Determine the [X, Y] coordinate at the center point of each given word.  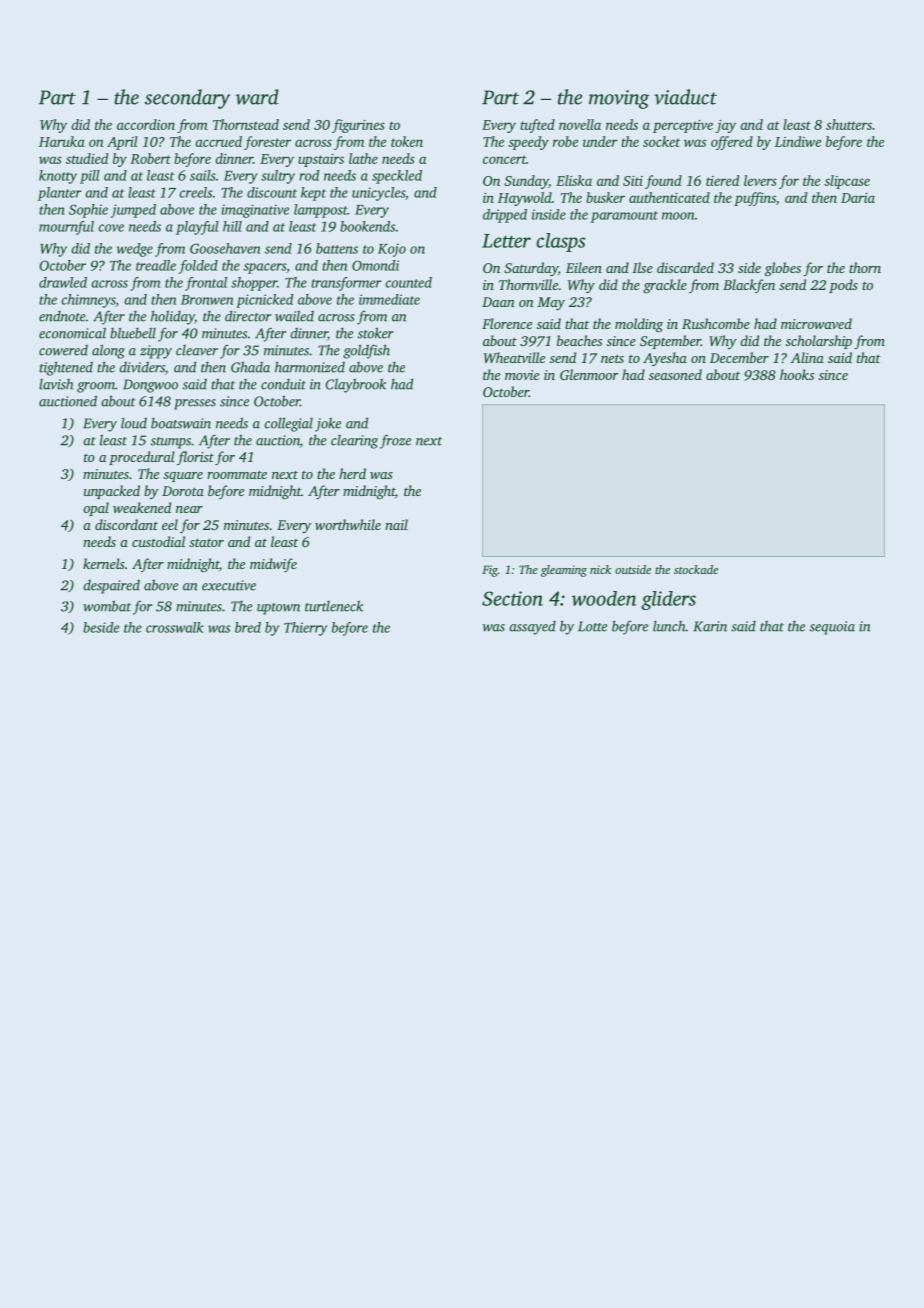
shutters [849, 124]
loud [134, 423]
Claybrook [355, 385]
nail [396, 524]
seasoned [675, 374]
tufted [537, 126]
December [739, 357]
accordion [146, 124]
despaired [111, 586]
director [248, 316]
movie [522, 375]
